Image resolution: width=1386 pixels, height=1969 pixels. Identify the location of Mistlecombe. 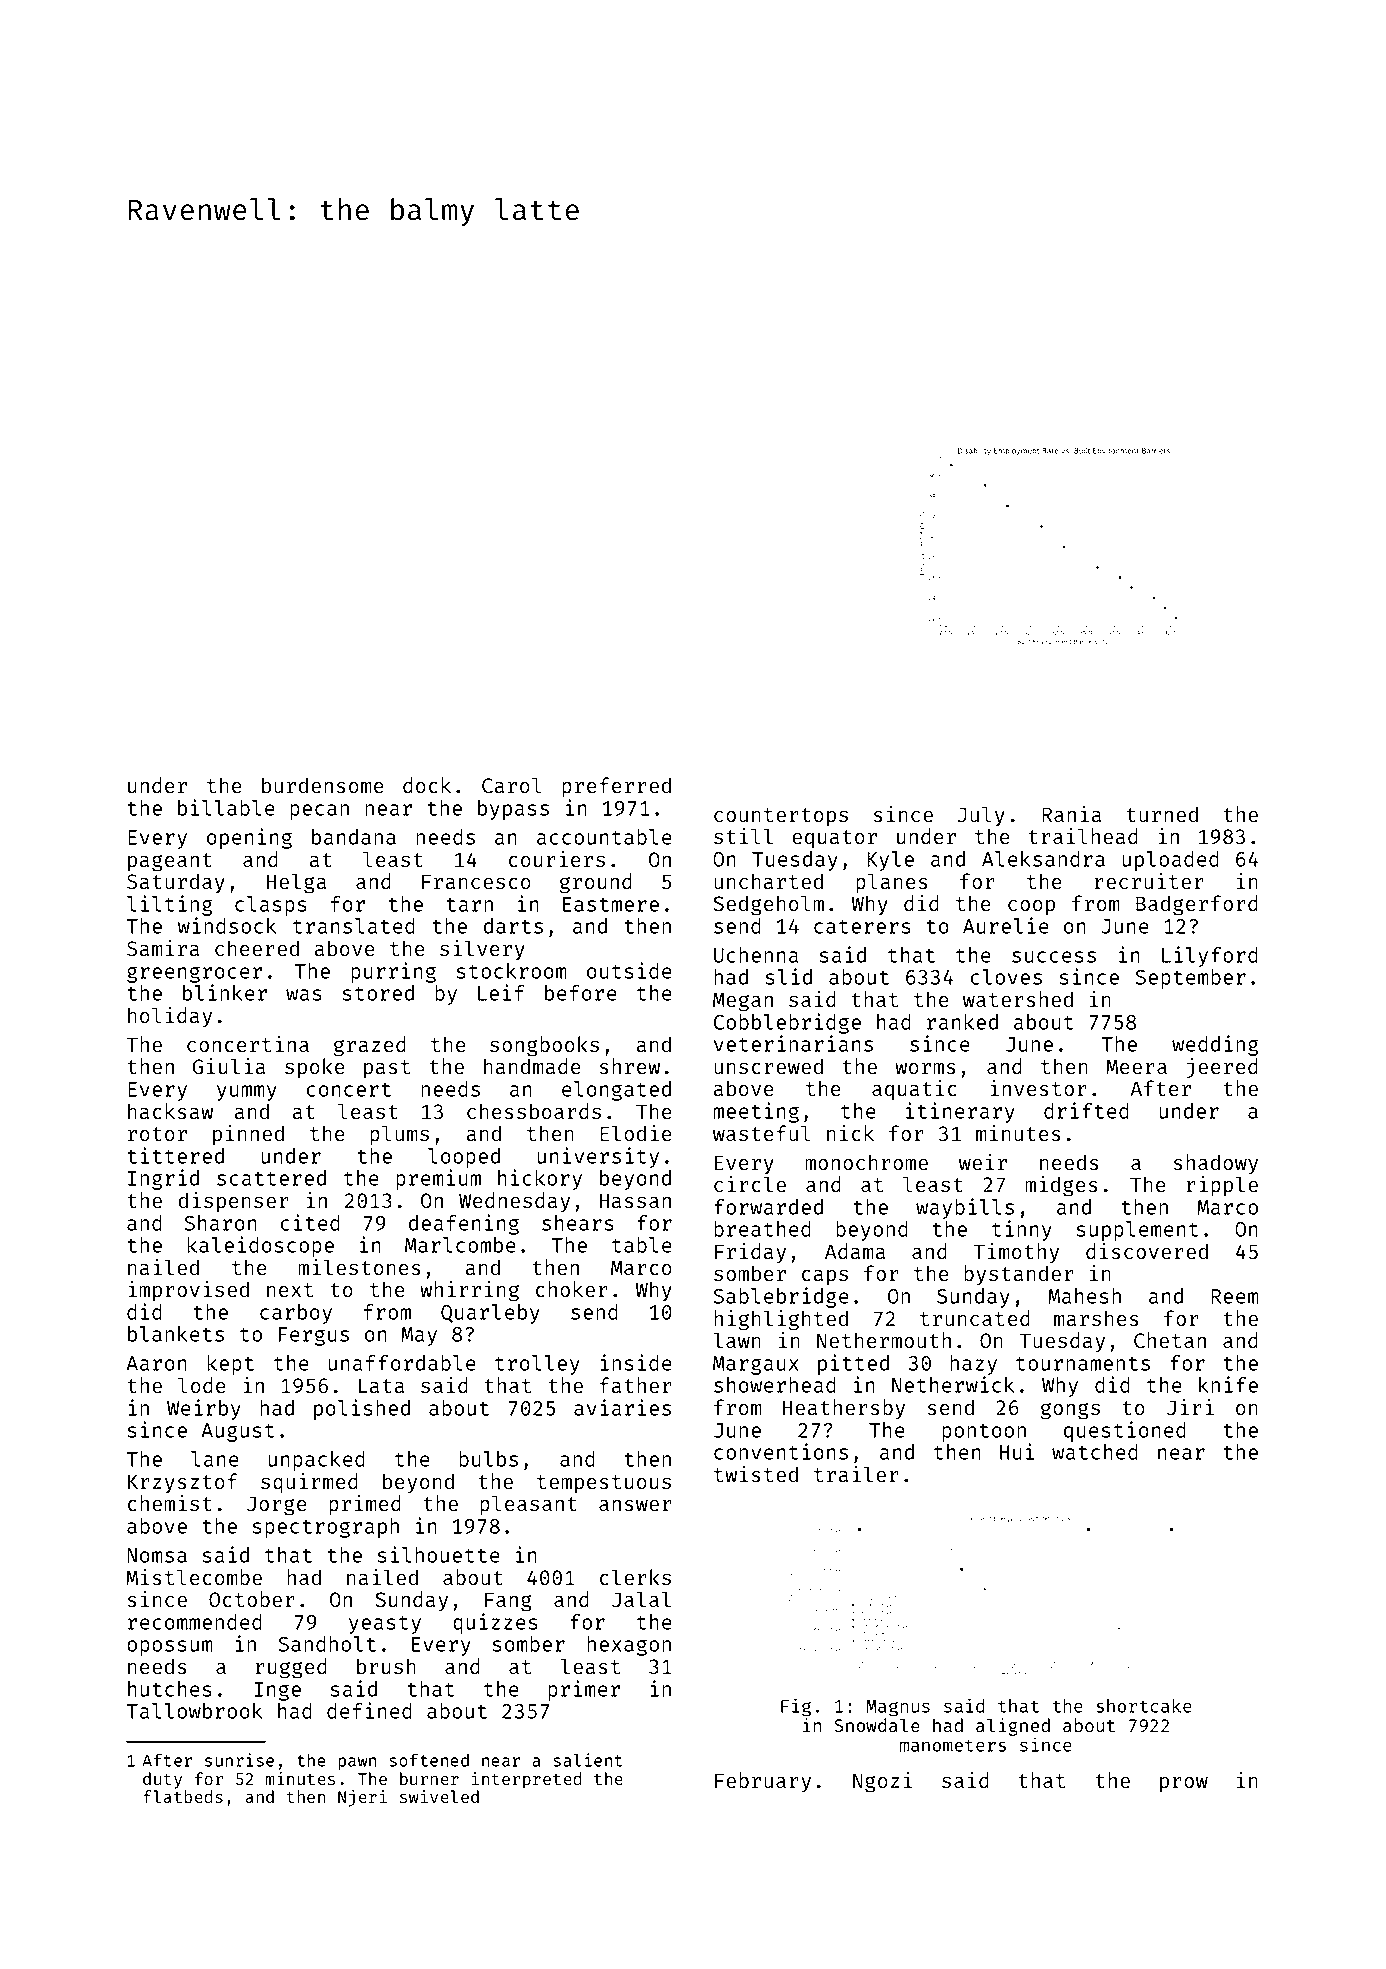
(194, 1577).
